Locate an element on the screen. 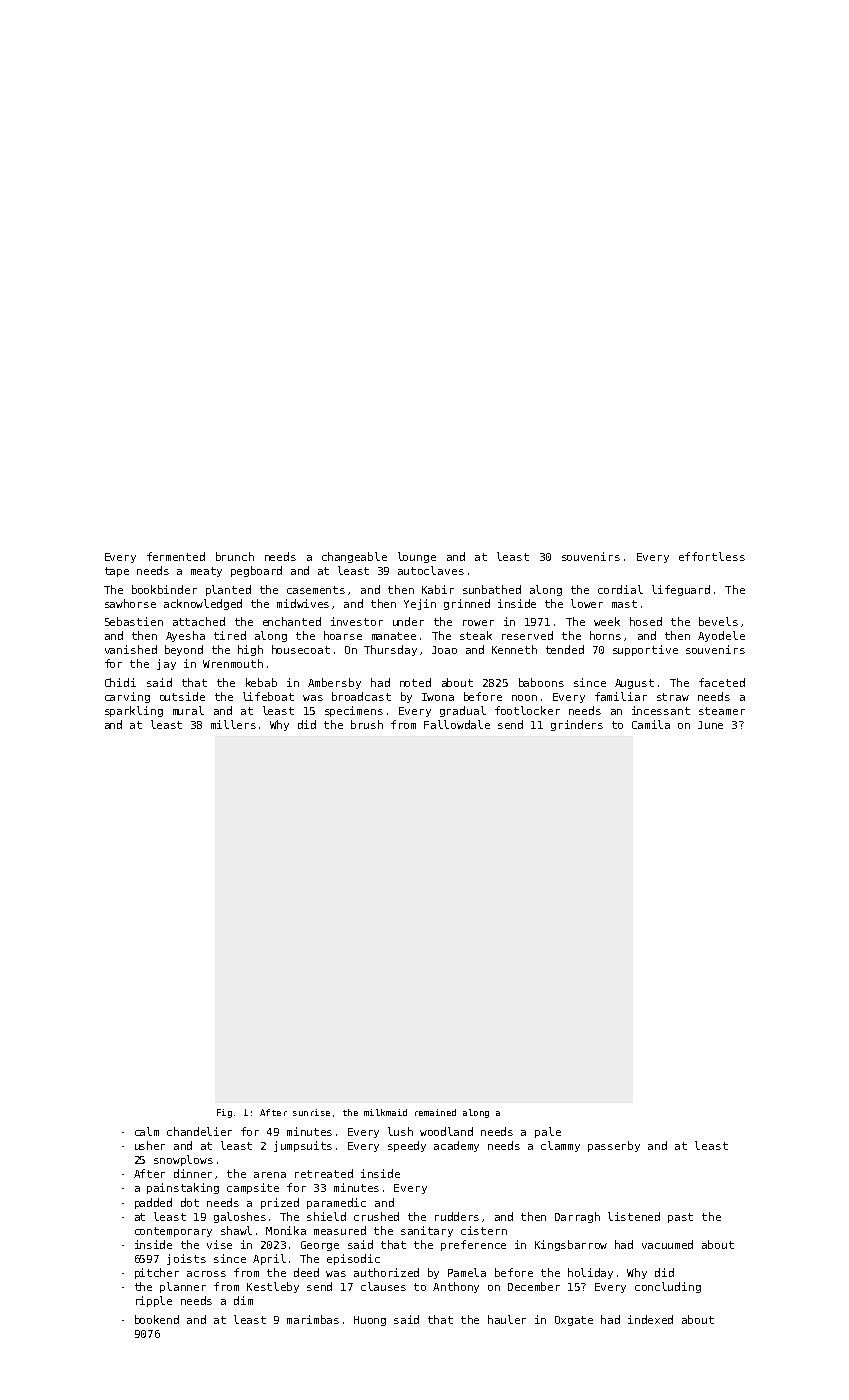  effortless is located at coordinates (712, 556).
